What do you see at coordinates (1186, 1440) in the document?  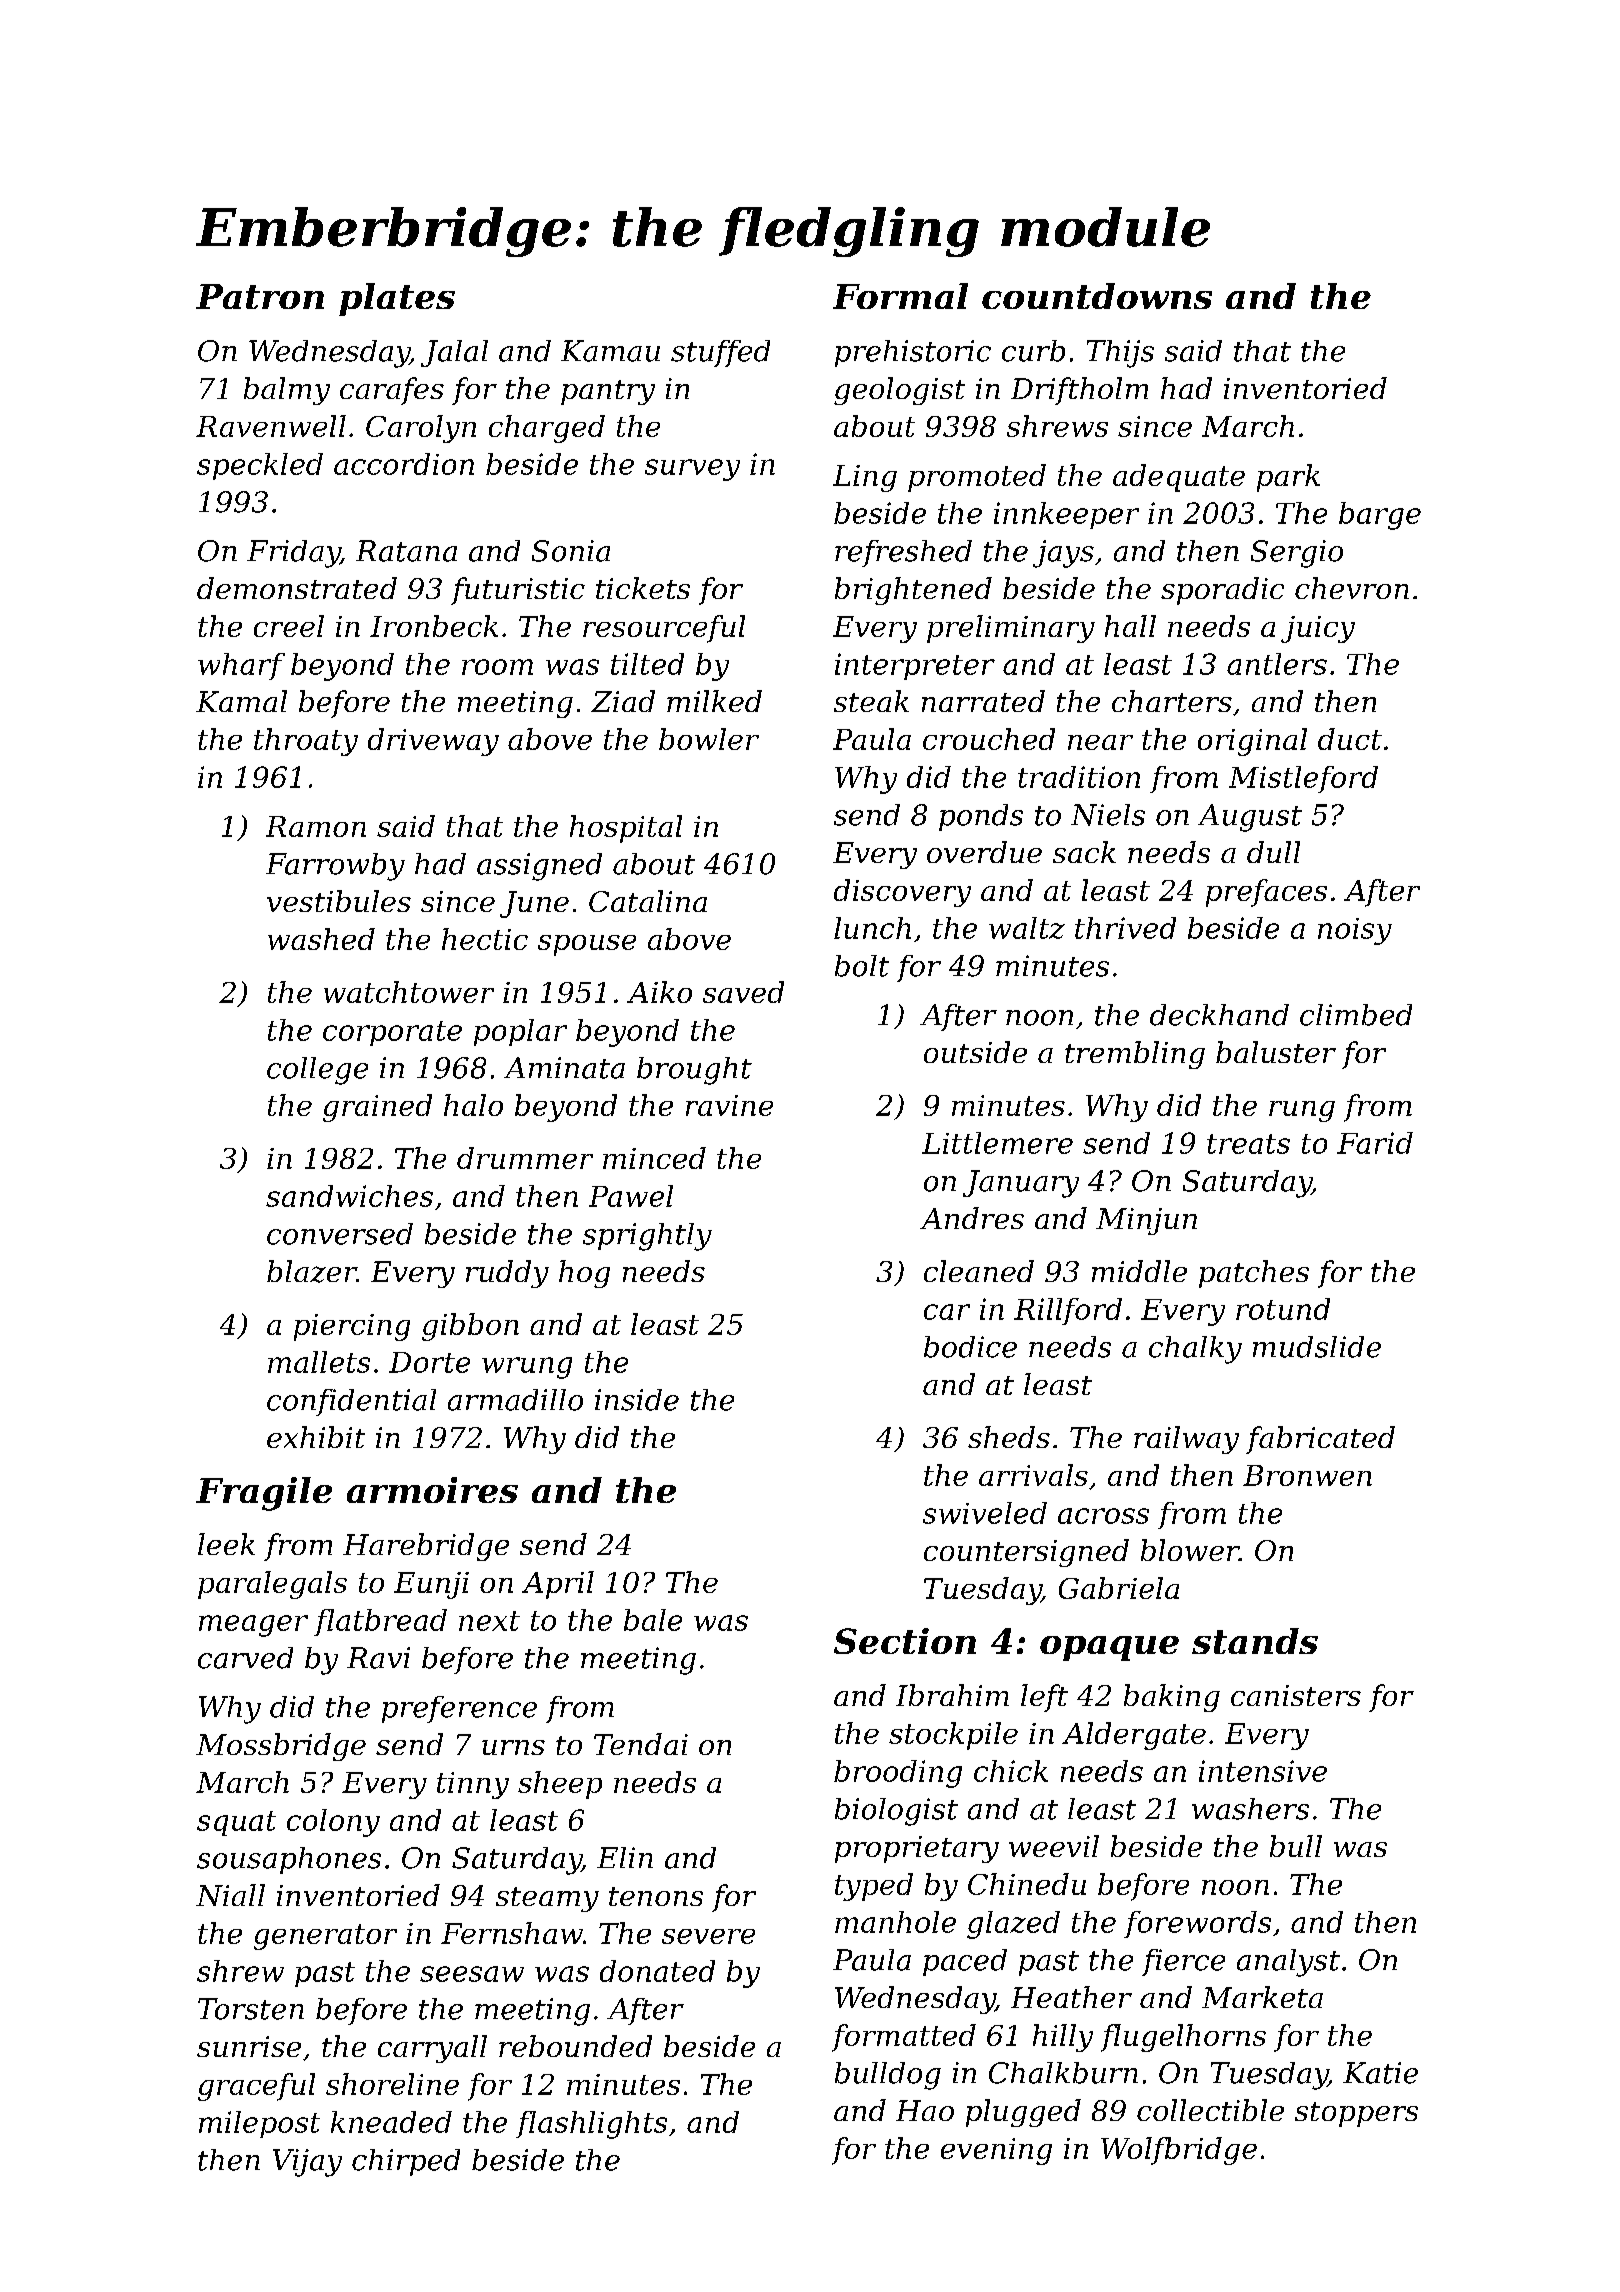 I see `railway` at bounding box center [1186, 1440].
